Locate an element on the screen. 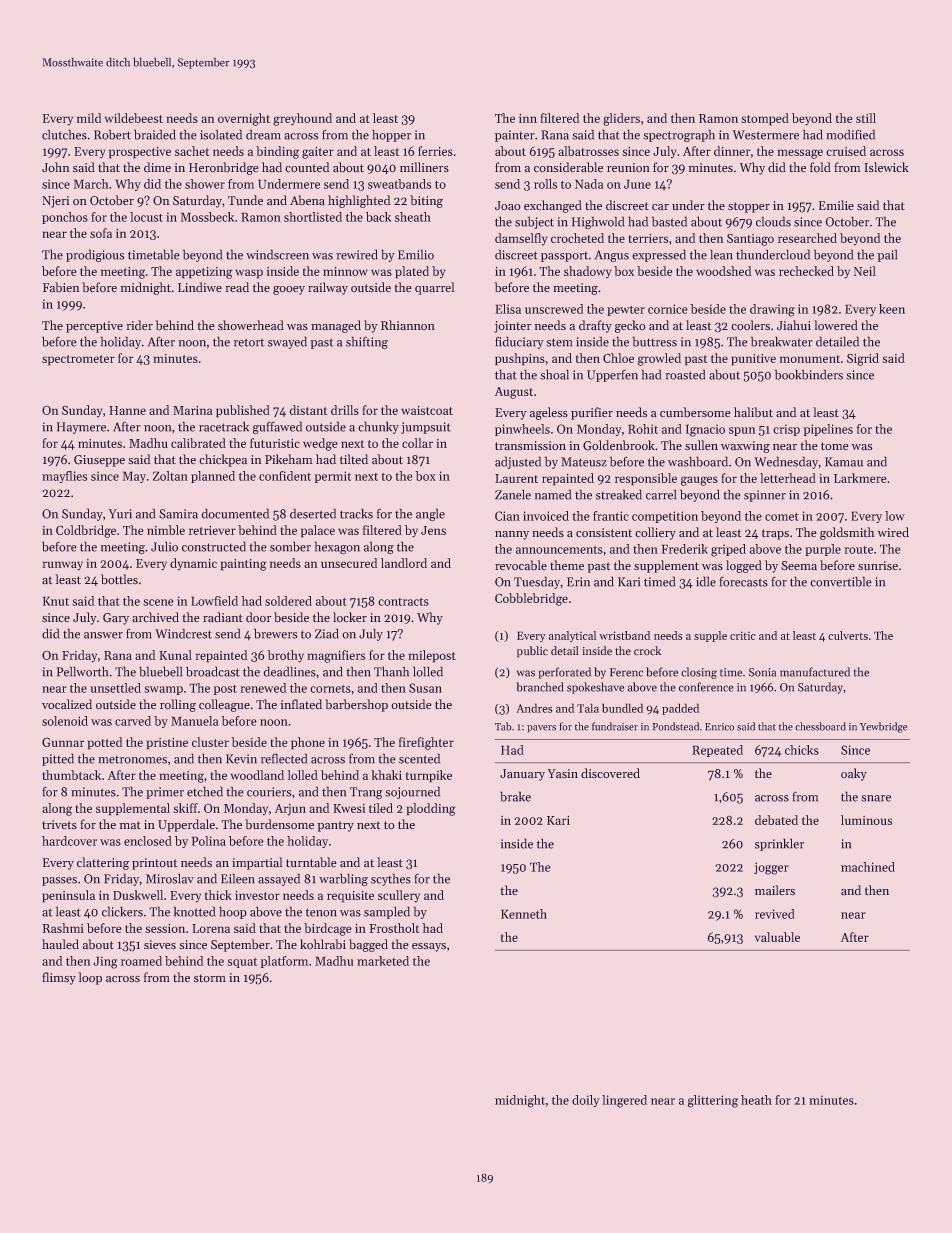 The width and height of the screenshot is (952, 1233). lowered is located at coordinates (836, 325).
